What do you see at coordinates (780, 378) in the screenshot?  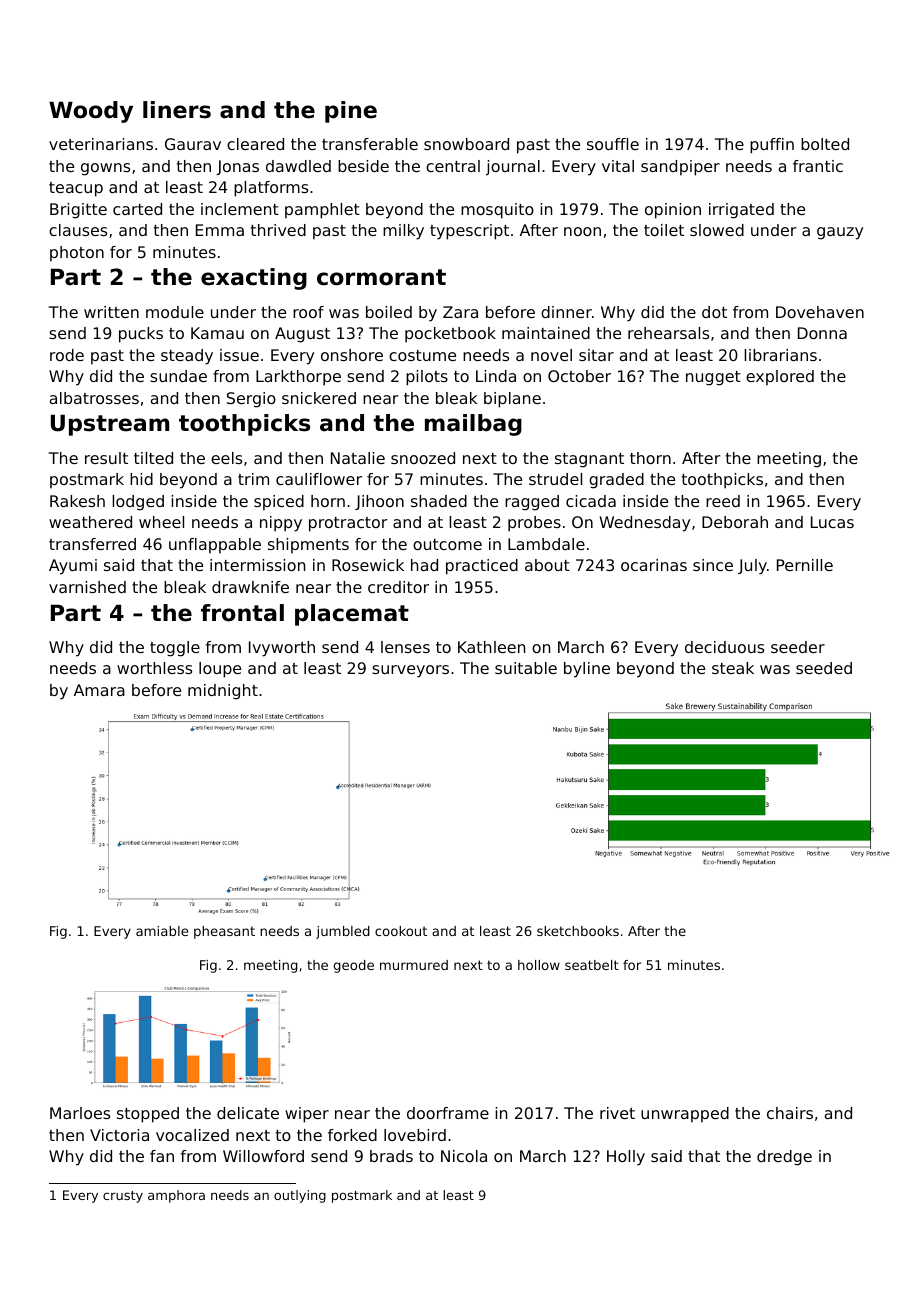 I see `explored` at bounding box center [780, 378].
